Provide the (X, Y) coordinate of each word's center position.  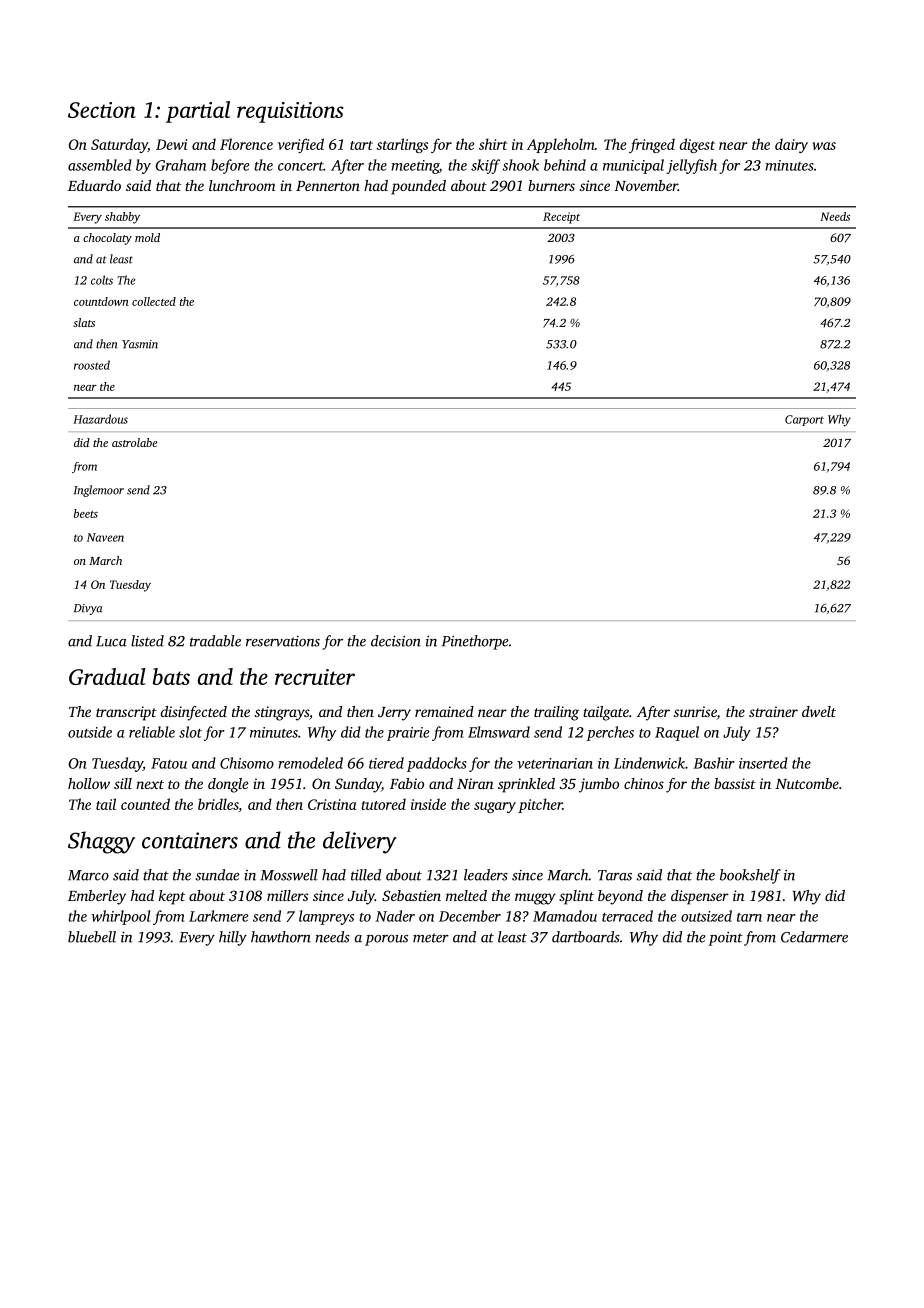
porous (386, 940)
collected (154, 301)
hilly (233, 938)
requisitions (290, 112)
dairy (791, 145)
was (824, 146)
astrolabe (134, 442)
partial (198, 112)
